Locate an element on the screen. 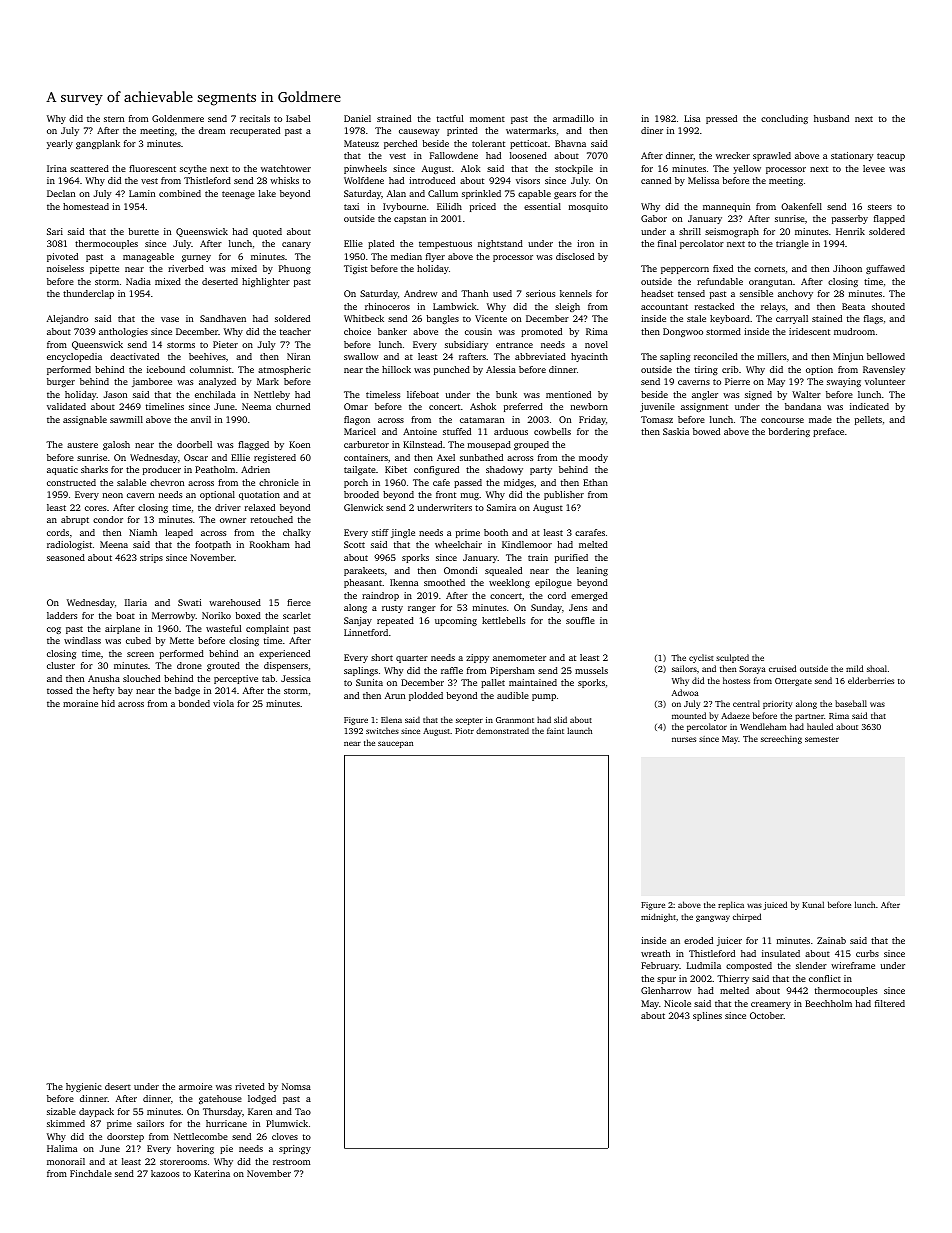 Image resolution: width=952 pixels, height=1233 pixels. seasoned is located at coordinates (66, 557).
